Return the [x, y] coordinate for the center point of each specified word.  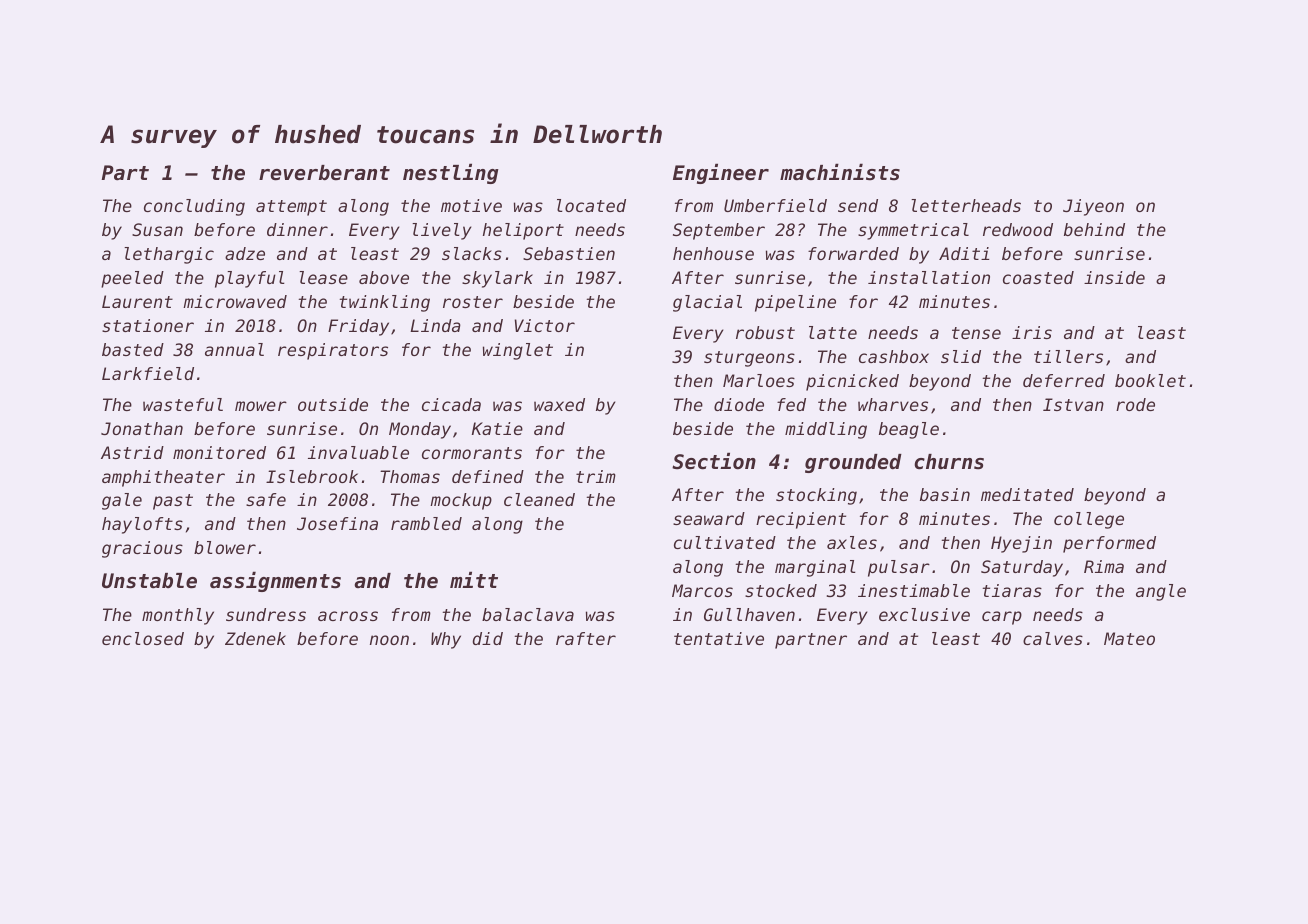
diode [739, 404]
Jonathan [142, 428]
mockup [461, 501]
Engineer [721, 173]
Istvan [1073, 404]
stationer [148, 325]
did [488, 638]
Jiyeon [1093, 207]
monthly [178, 616]
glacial [707, 303]
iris [1032, 332]
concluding [194, 207]
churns [949, 462]
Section [714, 461]
